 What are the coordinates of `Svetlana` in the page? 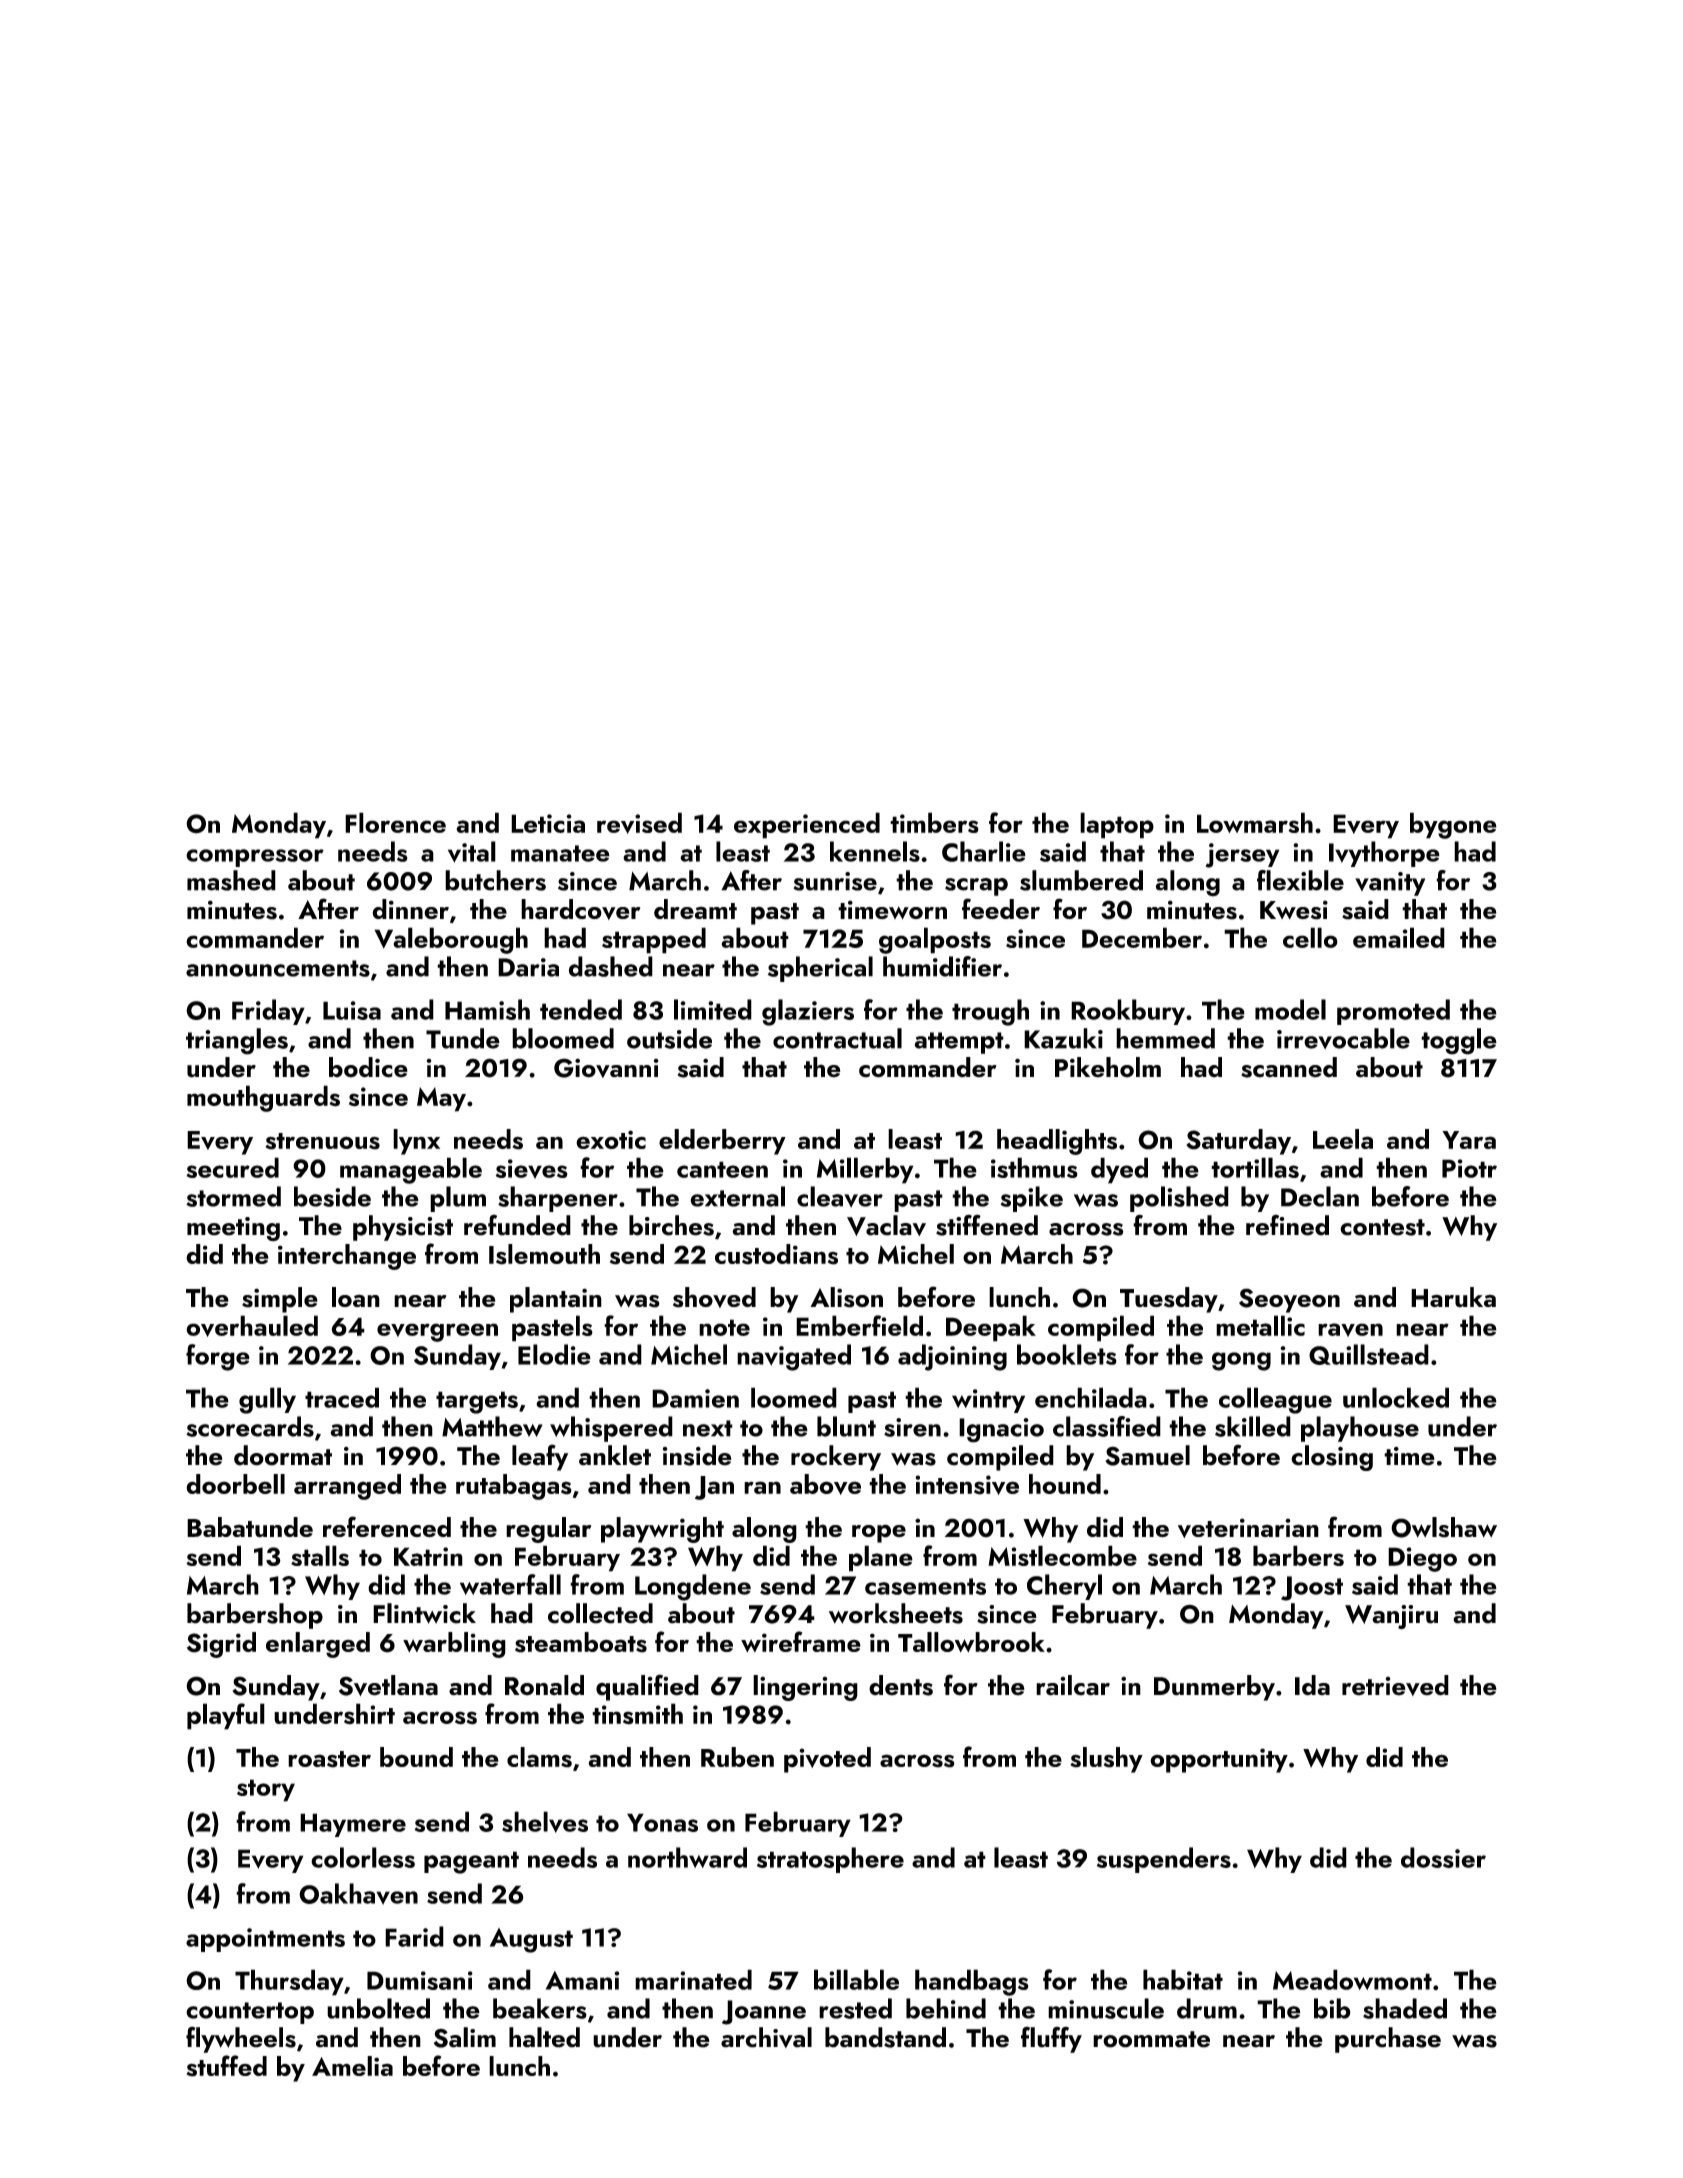 It's located at (388, 1685).
